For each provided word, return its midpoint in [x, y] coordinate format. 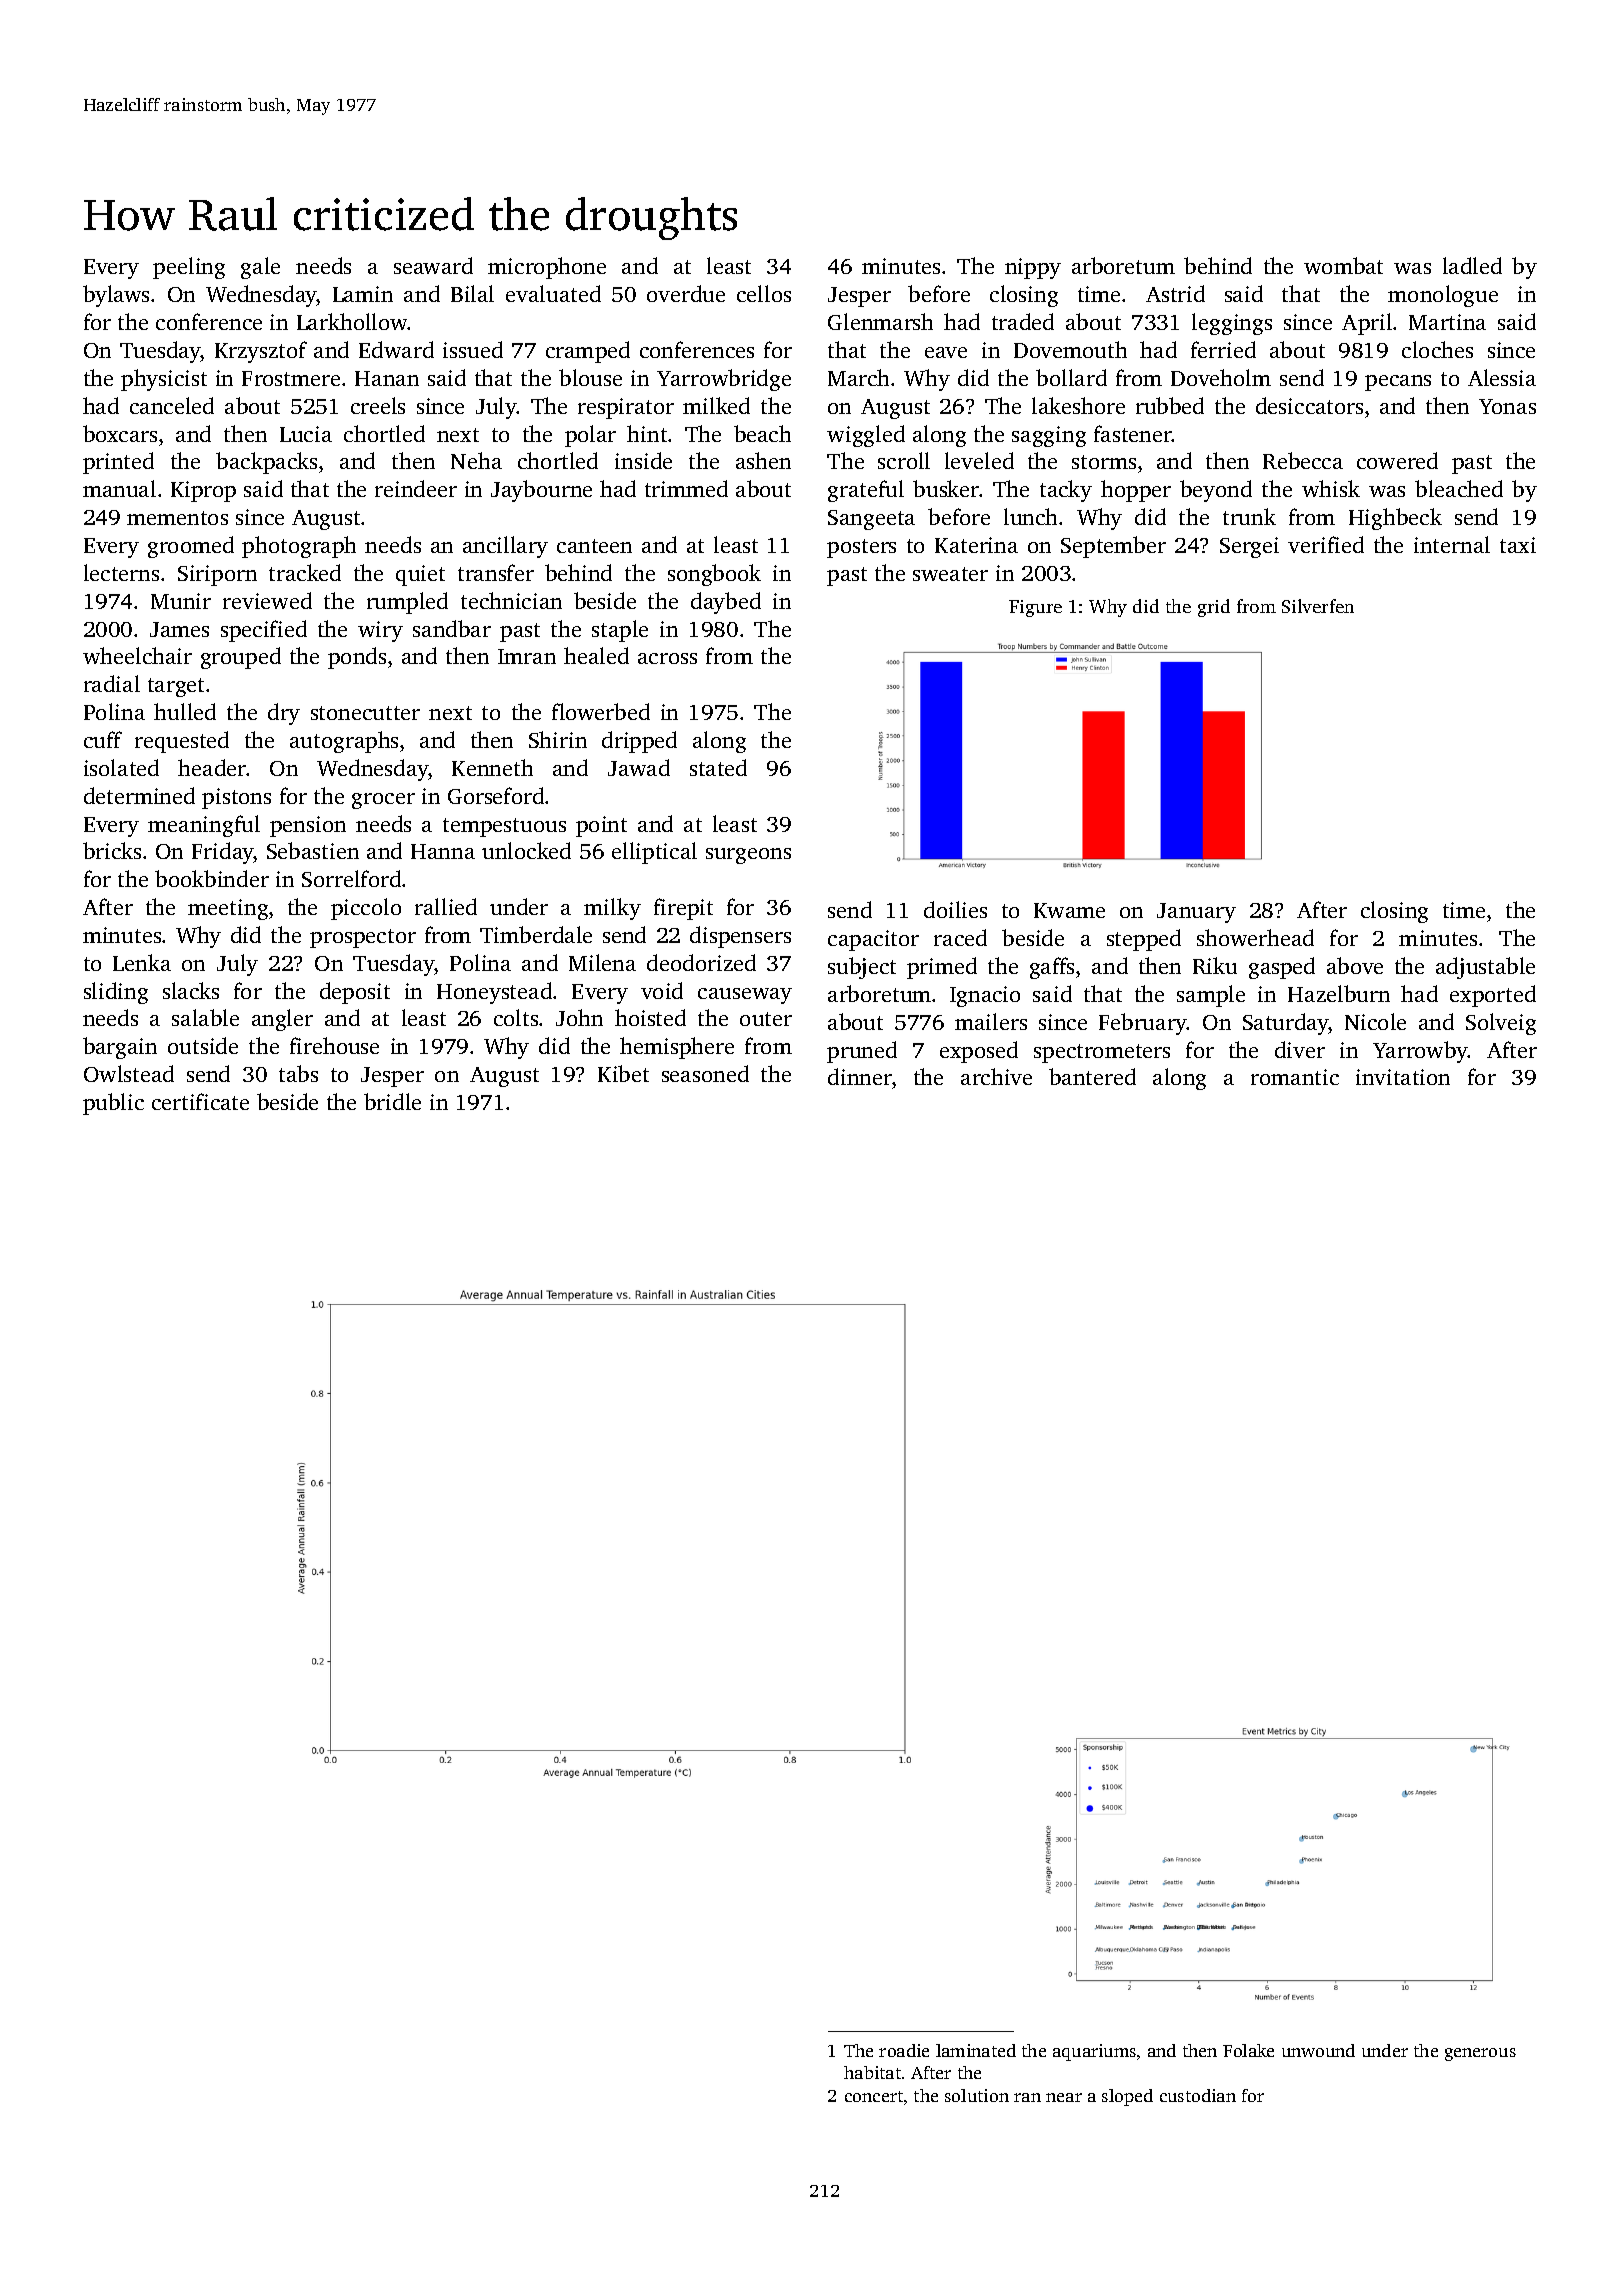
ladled [1472, 265]
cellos [764, 293]
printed [118, 463]
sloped [1127, 2097]
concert [874, 2096]
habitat [872, 2072]
